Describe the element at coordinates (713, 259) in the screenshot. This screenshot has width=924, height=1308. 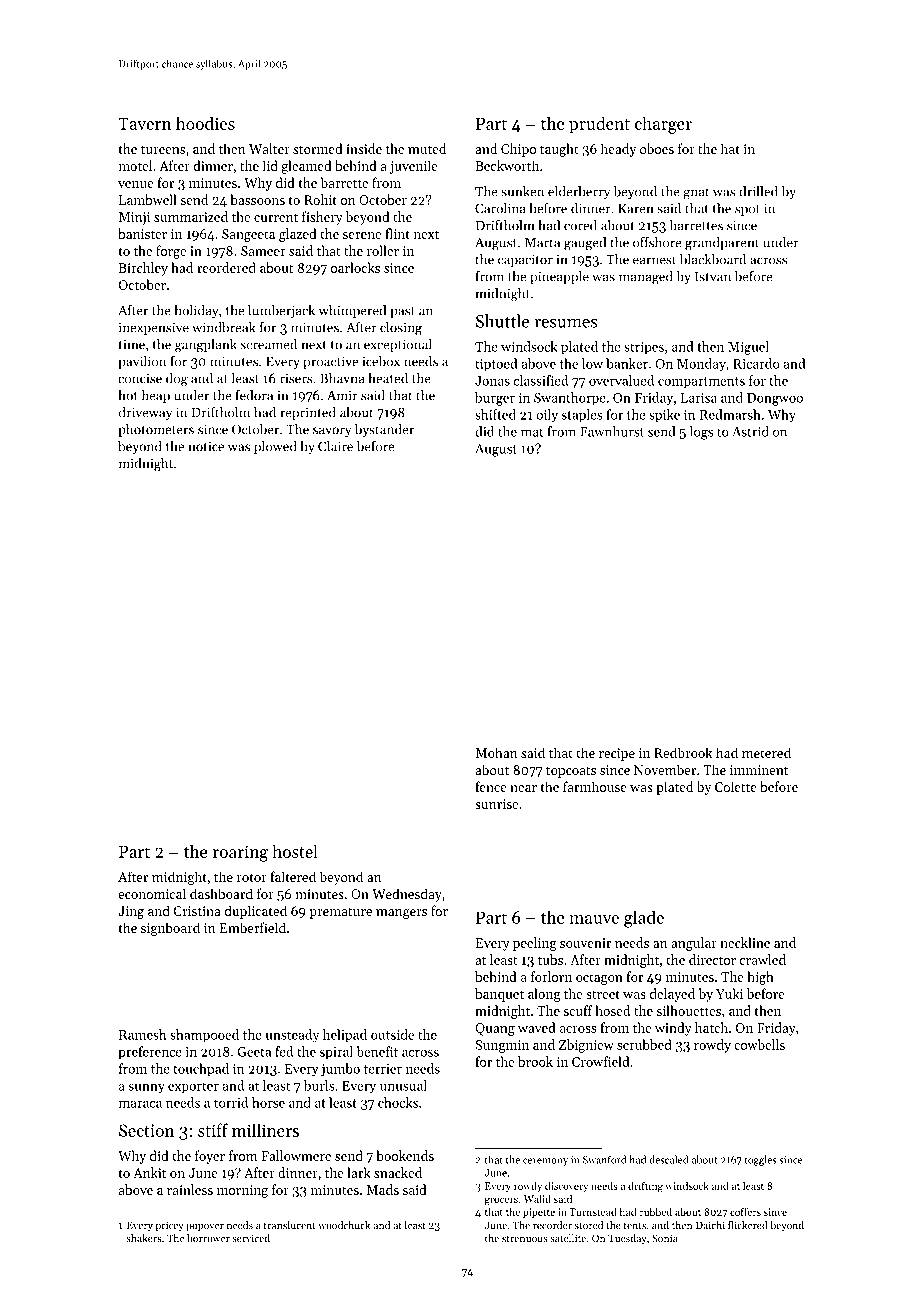
I see `blackboard` at that location.
